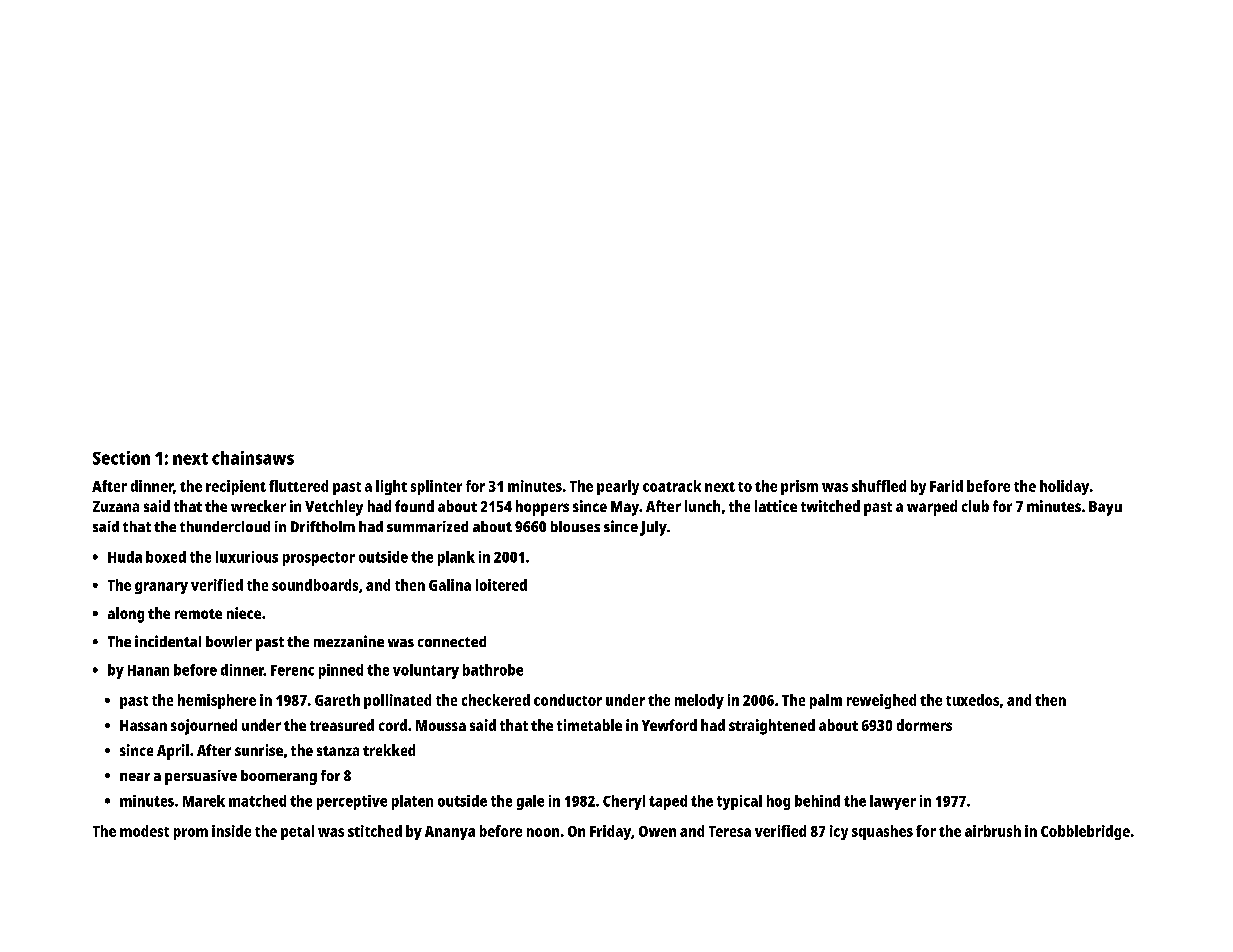  Describe the element at coordinates (924, 725) in the screenshot. I see `dormers` at that location.
